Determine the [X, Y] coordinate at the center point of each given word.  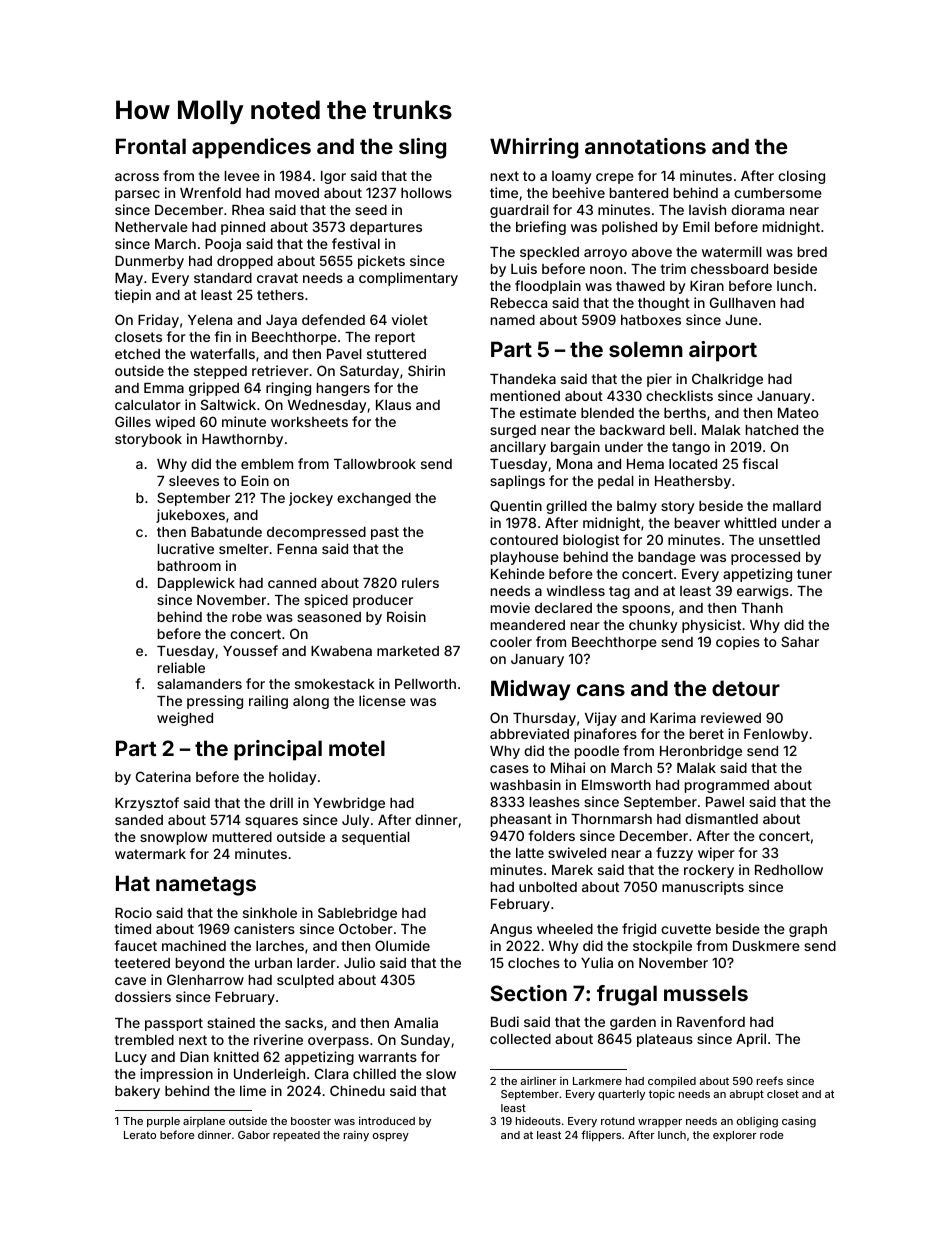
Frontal [151, 146]
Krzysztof [147, 804]
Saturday [369, 372]
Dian [194, 1056]
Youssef [250, 650]
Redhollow [789, 870]
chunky [653, 626]
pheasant [521, 820]
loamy [571, 177]
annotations [645, 146]
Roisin [406, 616]
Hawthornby [242, 440]
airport [723, 351]
